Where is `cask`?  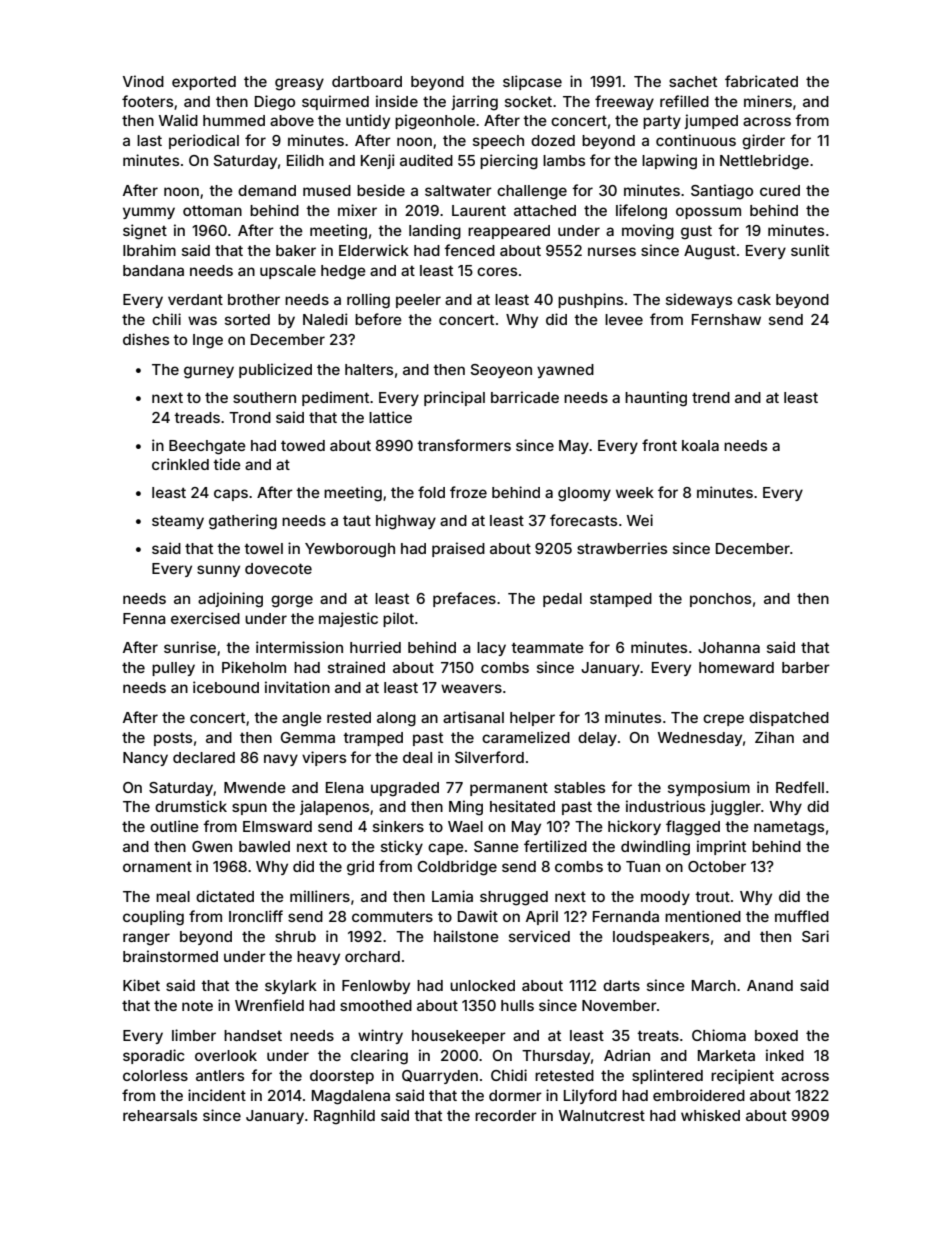 cask is located at coordinates (754, 299).
